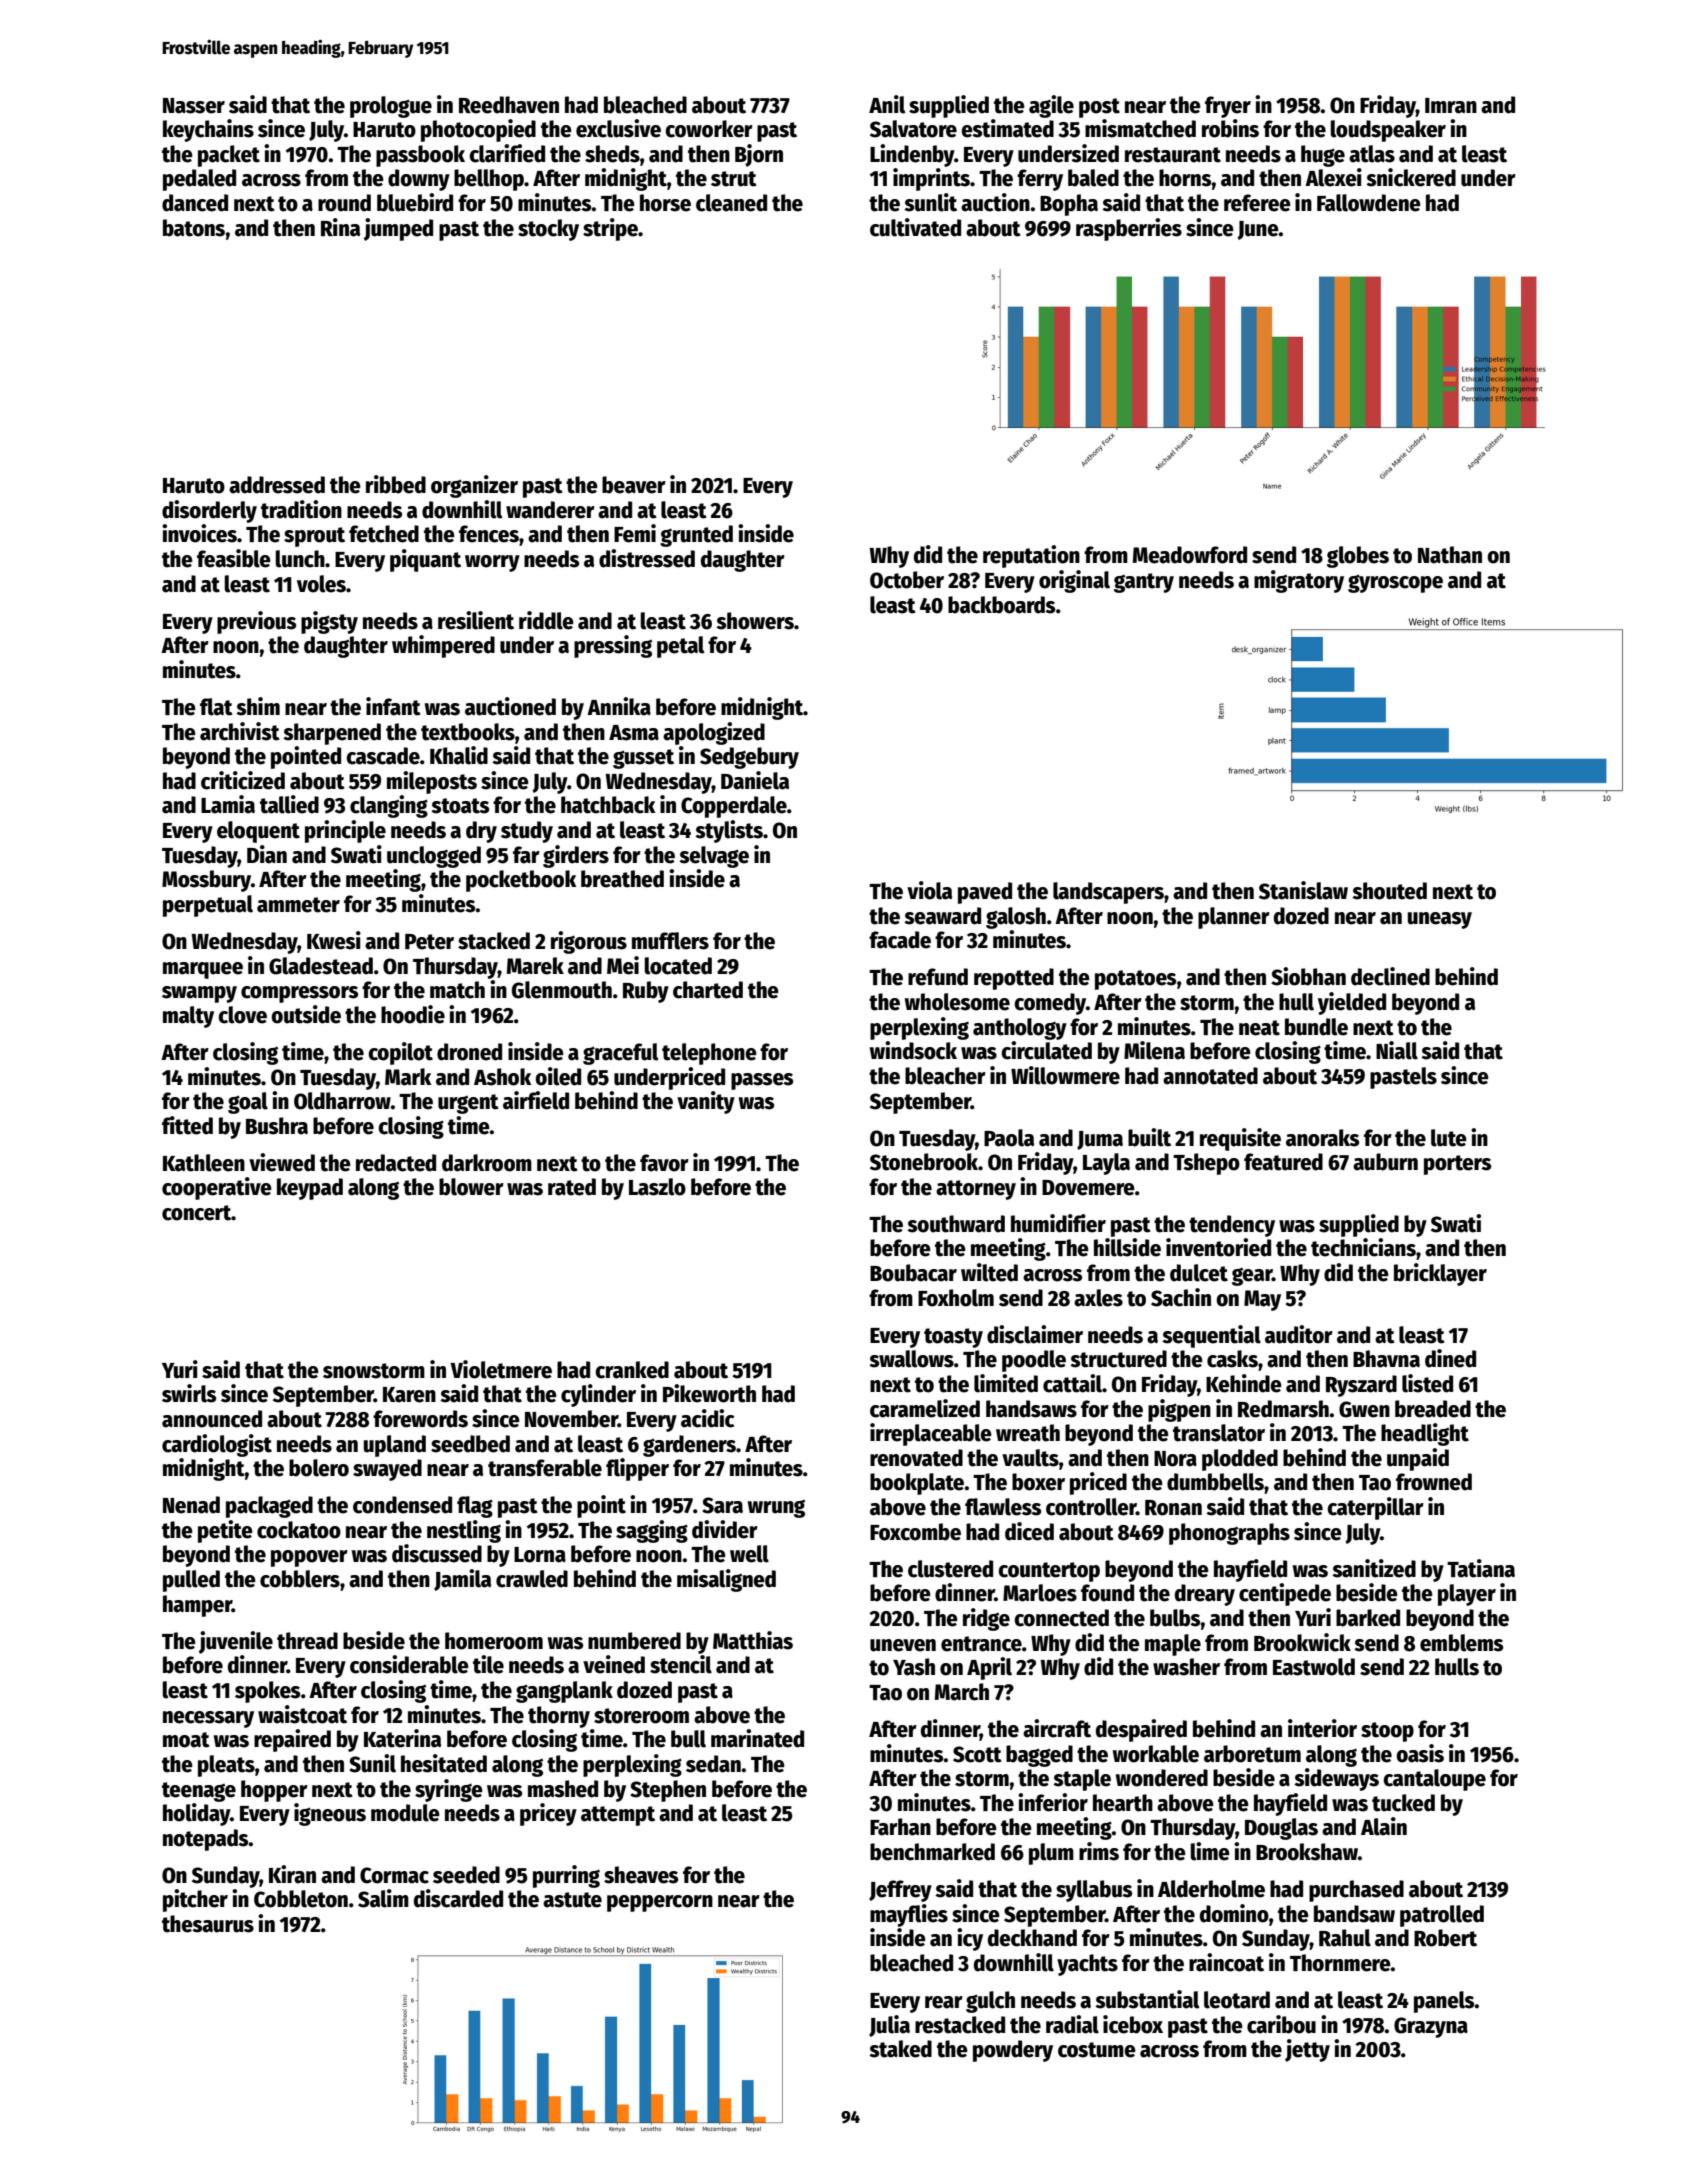  What do you see at coordinates (194, 228) in the screenshot?
I see `batons` at bounding box center [194, 228].
